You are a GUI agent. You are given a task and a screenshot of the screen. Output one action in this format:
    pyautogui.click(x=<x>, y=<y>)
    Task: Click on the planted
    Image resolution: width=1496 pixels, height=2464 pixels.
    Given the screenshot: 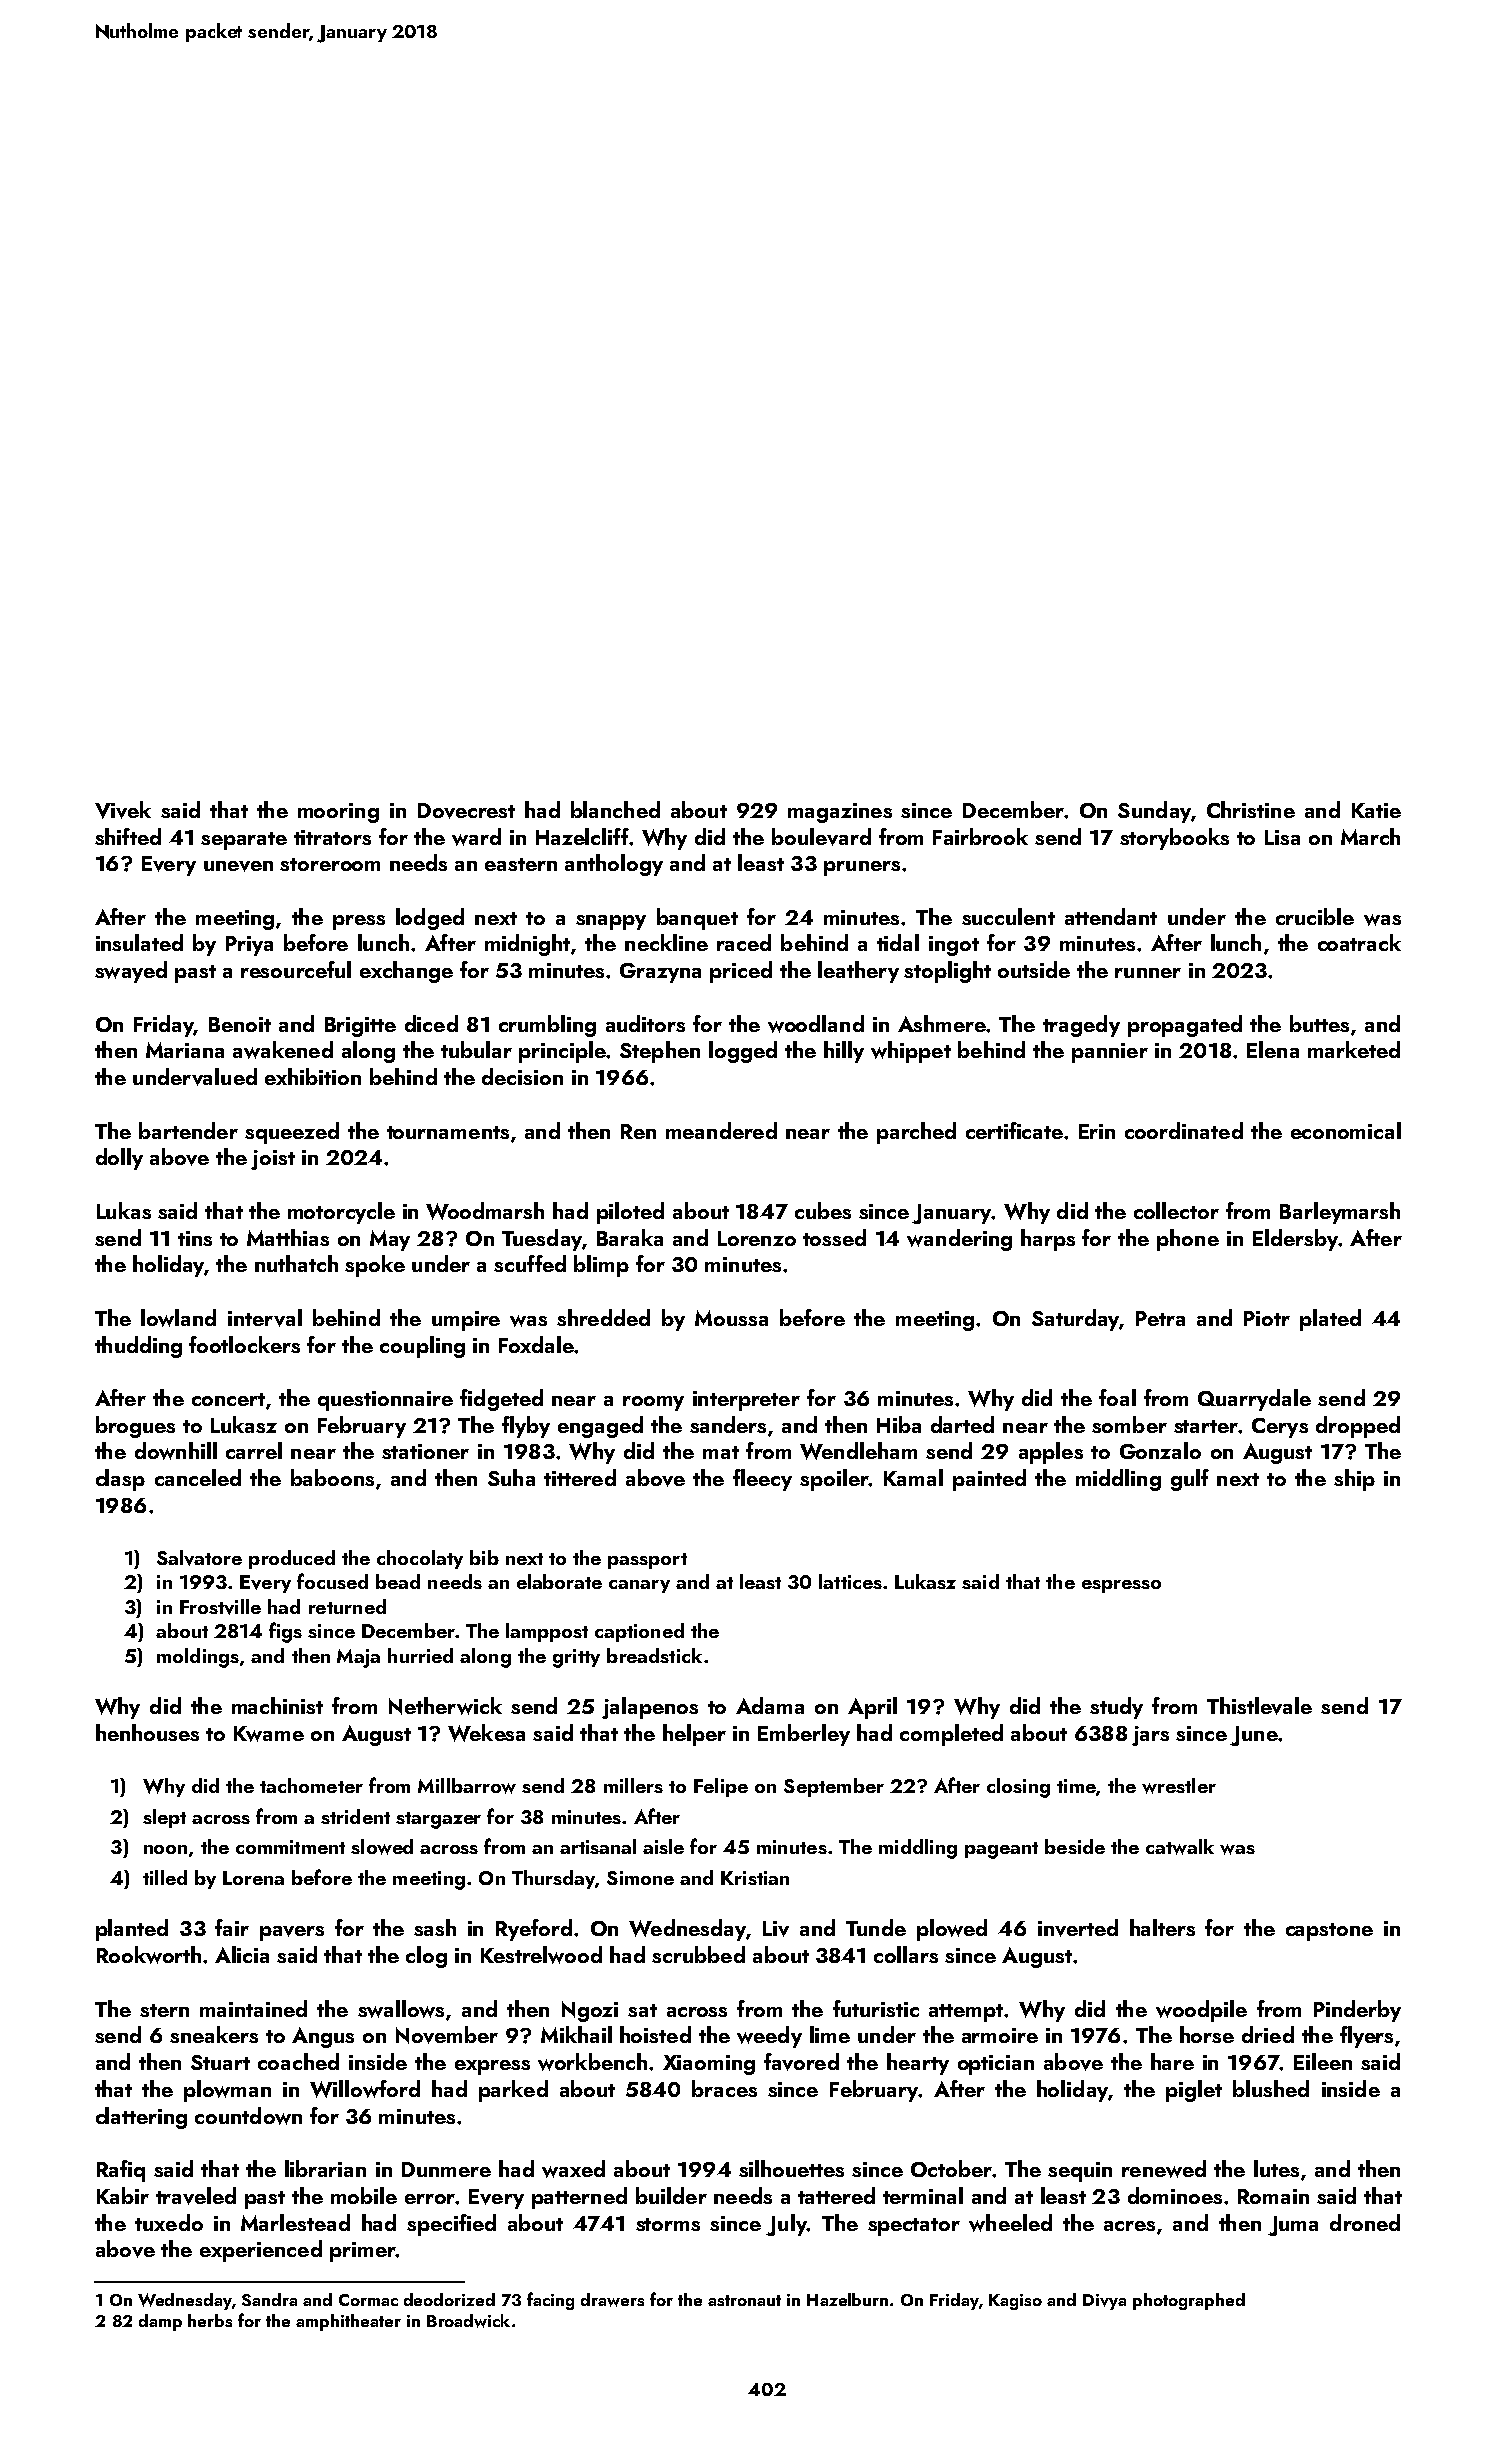 What is the action you would take?
    pyautogui.click(x=132, y=1930)
